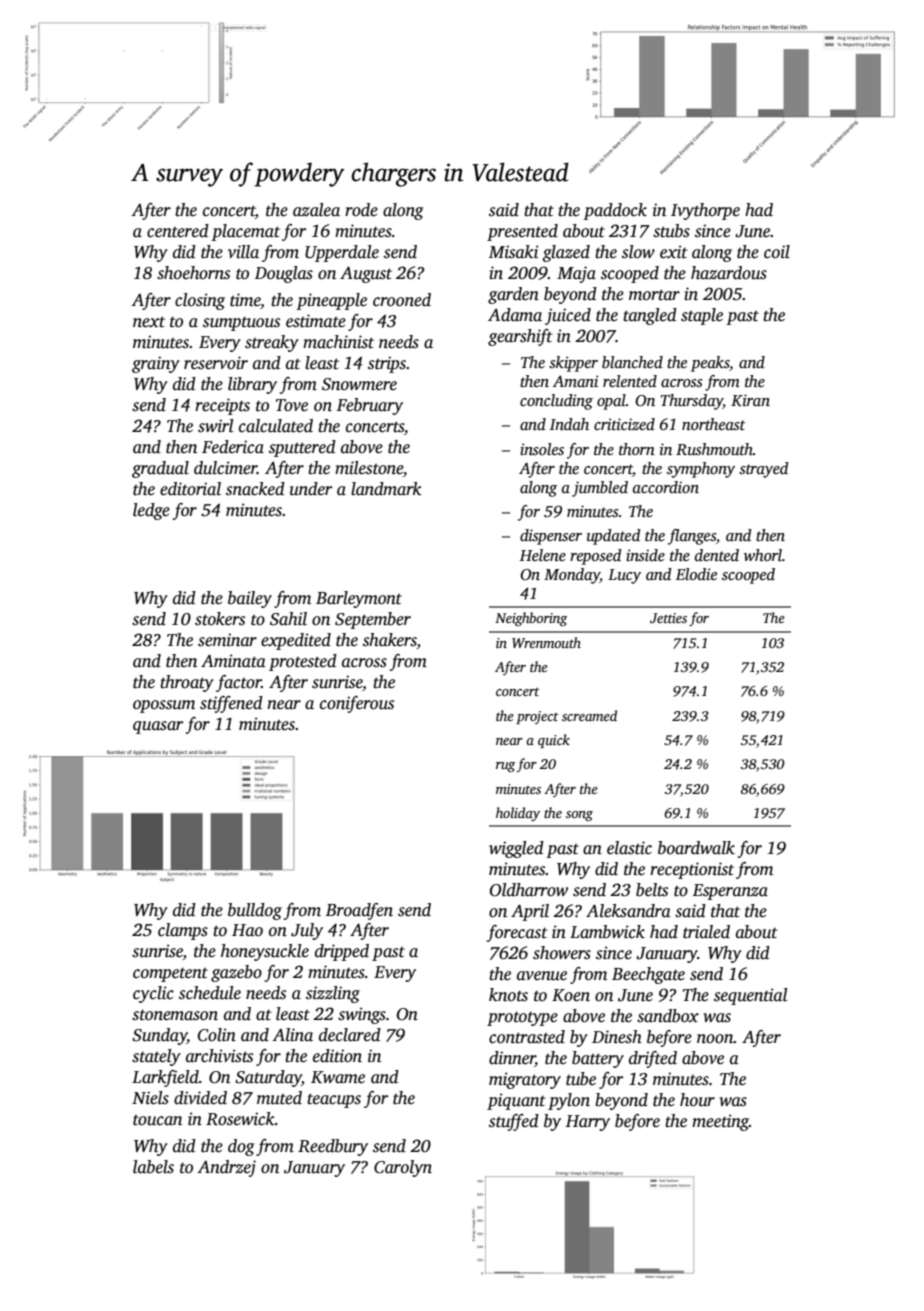  Describe the element at coordinates (369, 468) in the screenshot. I see `milestone` at that location.
